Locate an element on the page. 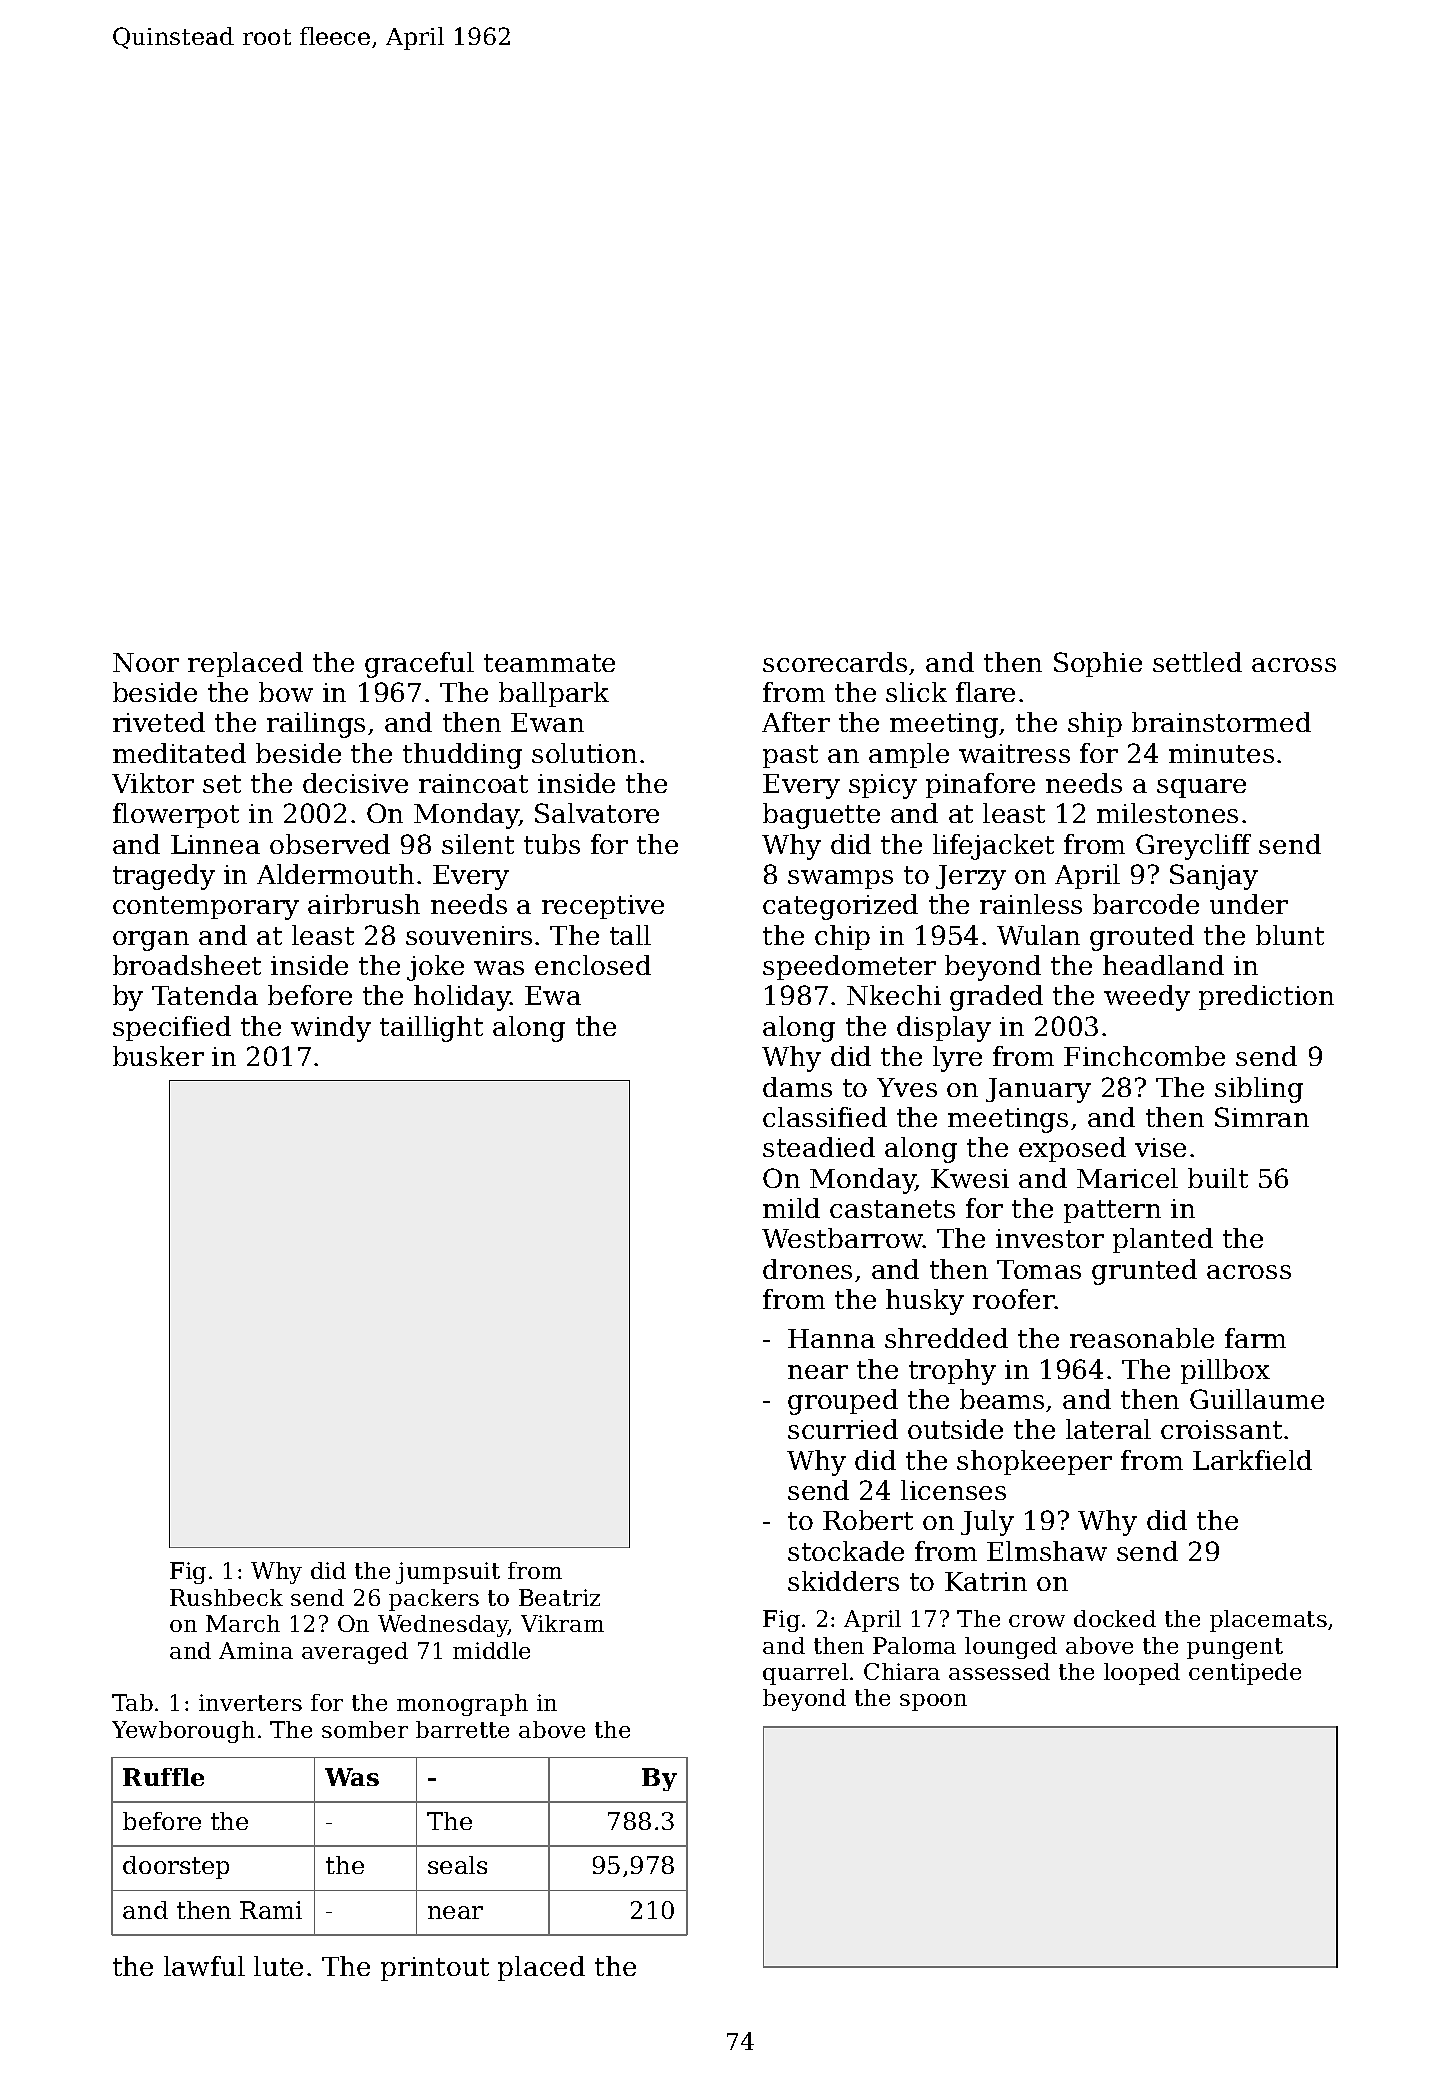 The height and width of the page is (2100, 1450). centipede is located at coordinates (1245, 1674).
